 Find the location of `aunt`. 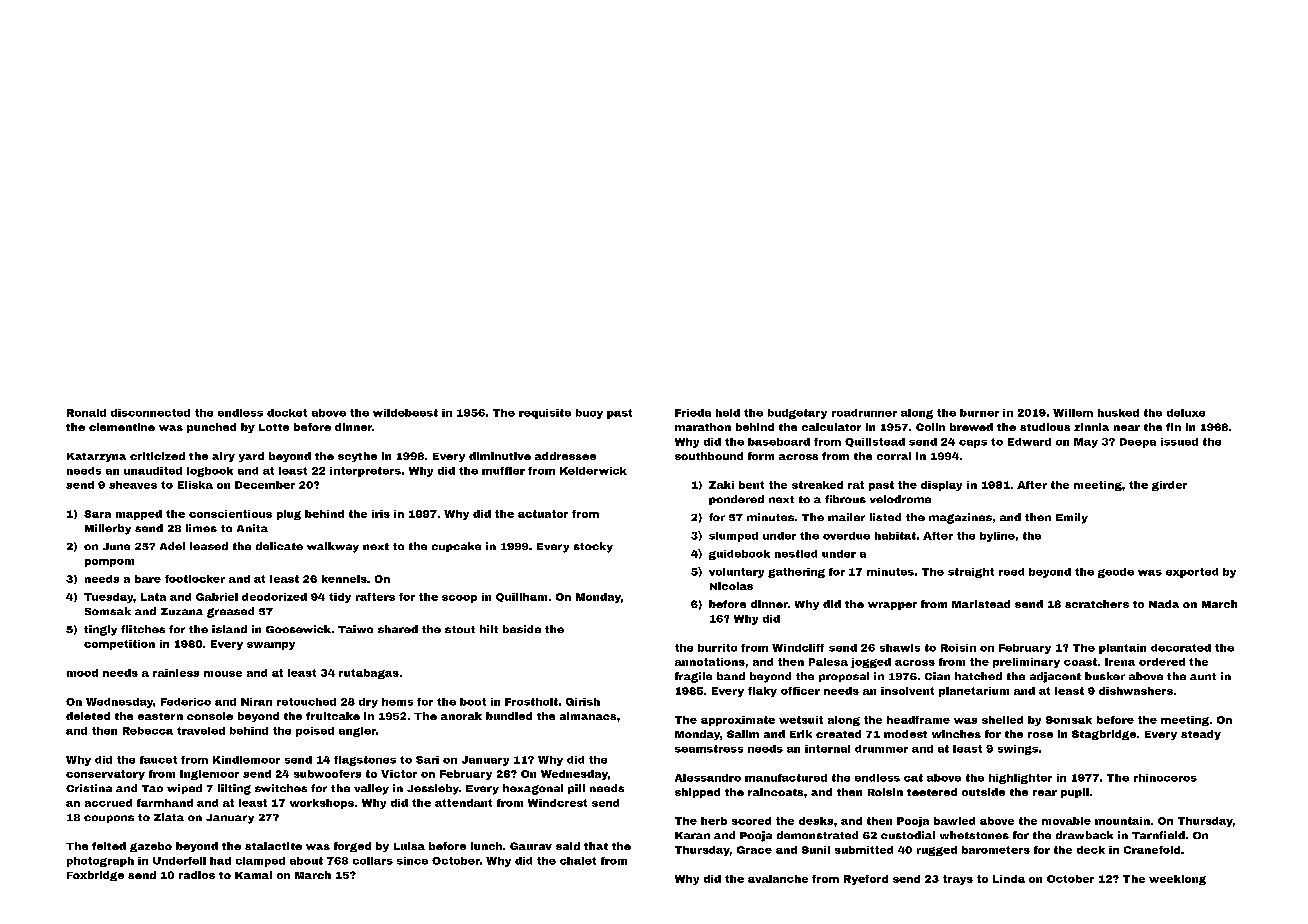

aunt is located at coordinates (1203, 676).
